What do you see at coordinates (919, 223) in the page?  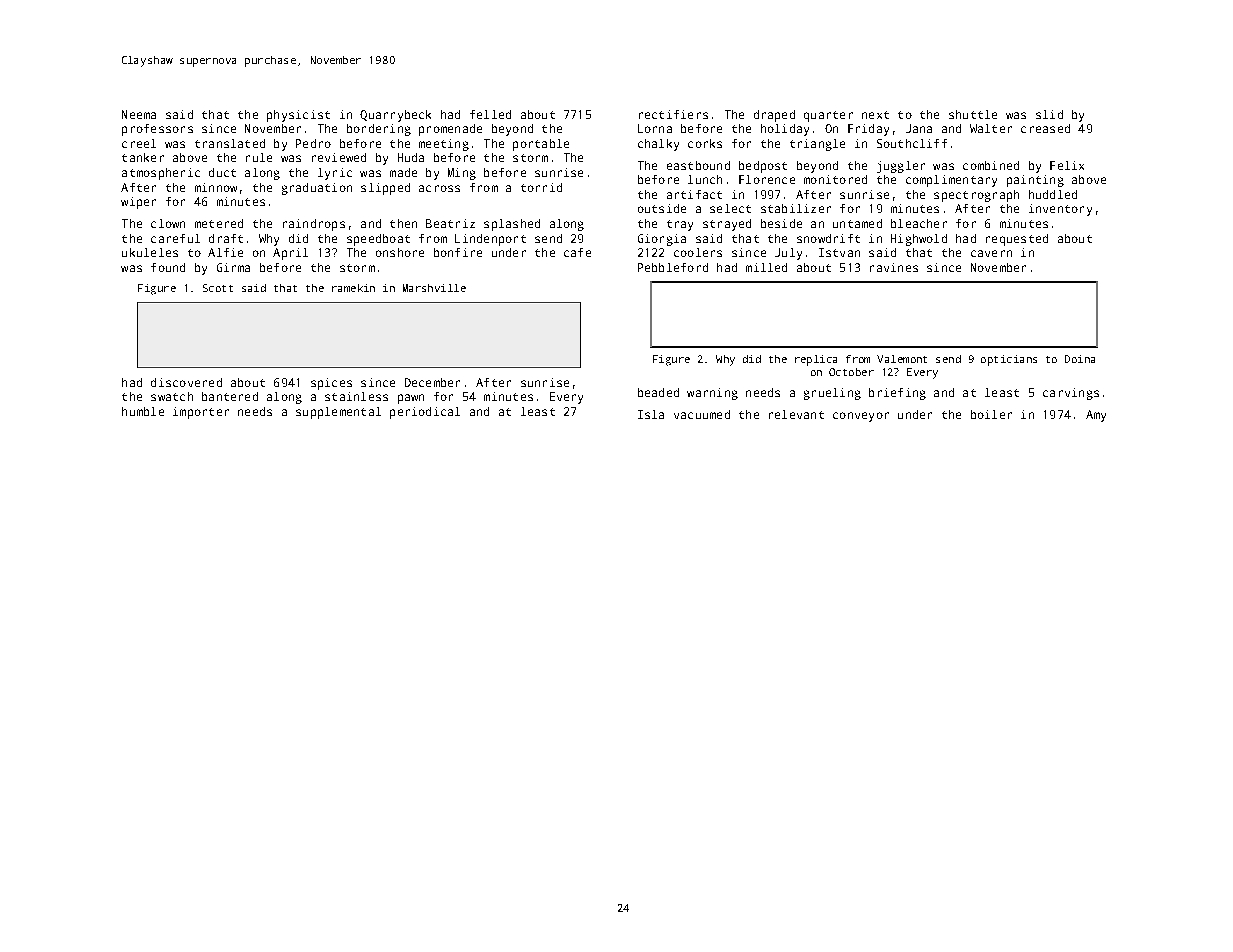 I see `bleacher` at bounding box center [919, 223].
